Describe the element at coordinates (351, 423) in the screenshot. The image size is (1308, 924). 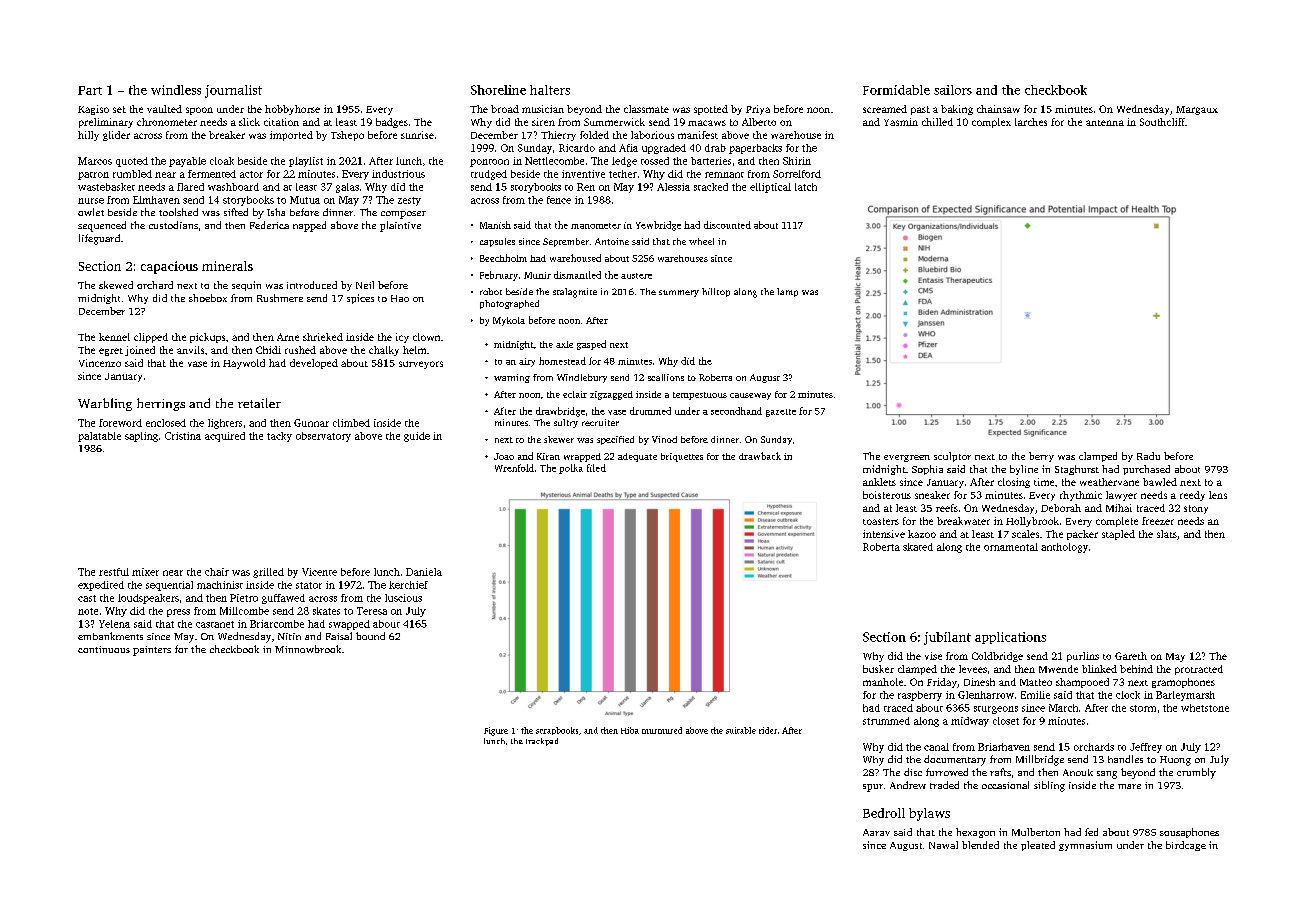
I see `climbed` at that location.
